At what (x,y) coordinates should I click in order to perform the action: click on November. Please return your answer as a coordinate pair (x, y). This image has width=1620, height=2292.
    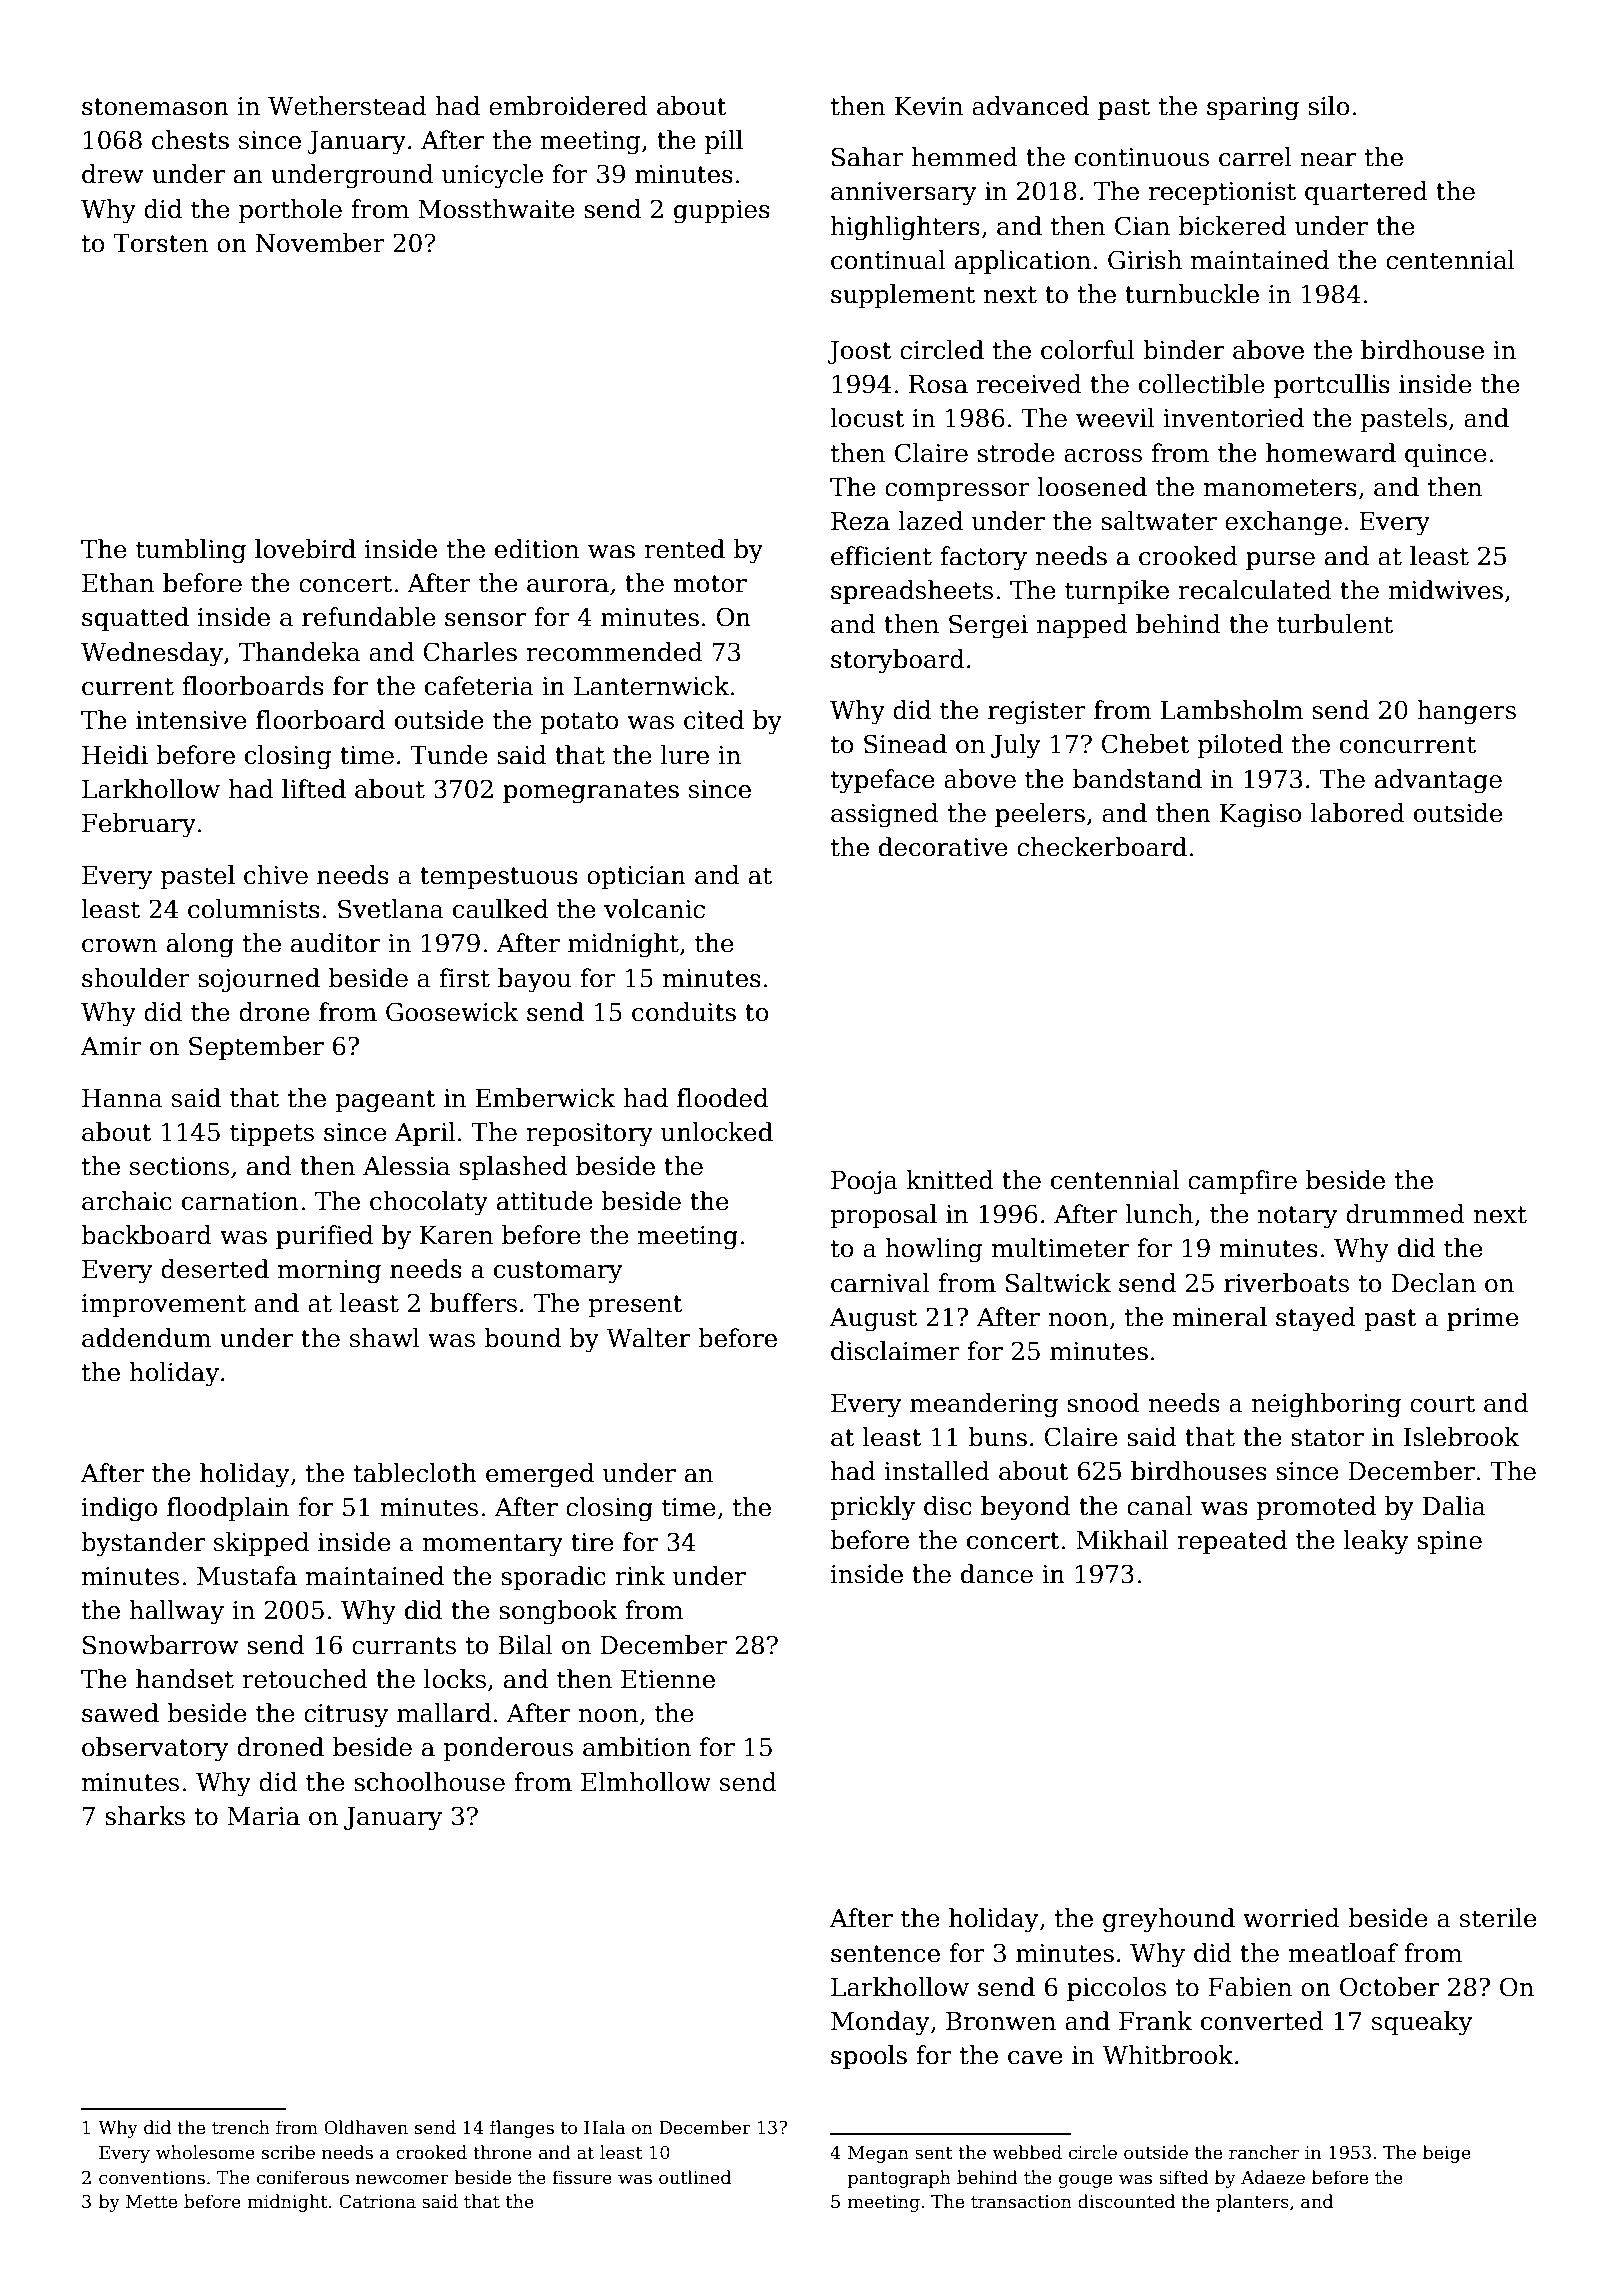
    Looking at the image, I should click on (320, 243).
